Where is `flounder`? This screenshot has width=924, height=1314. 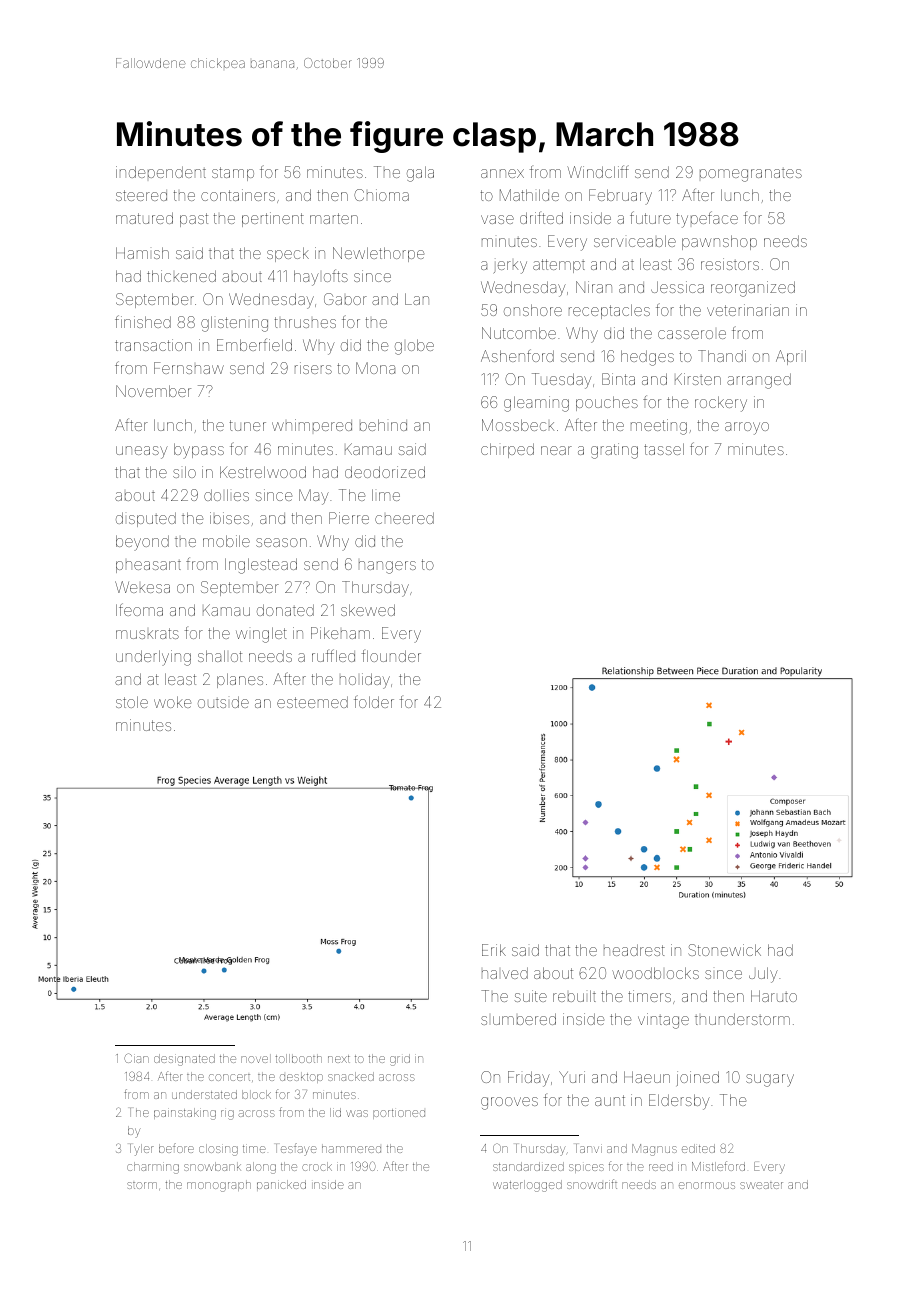
flounder is located at coordinates (391, 656).
